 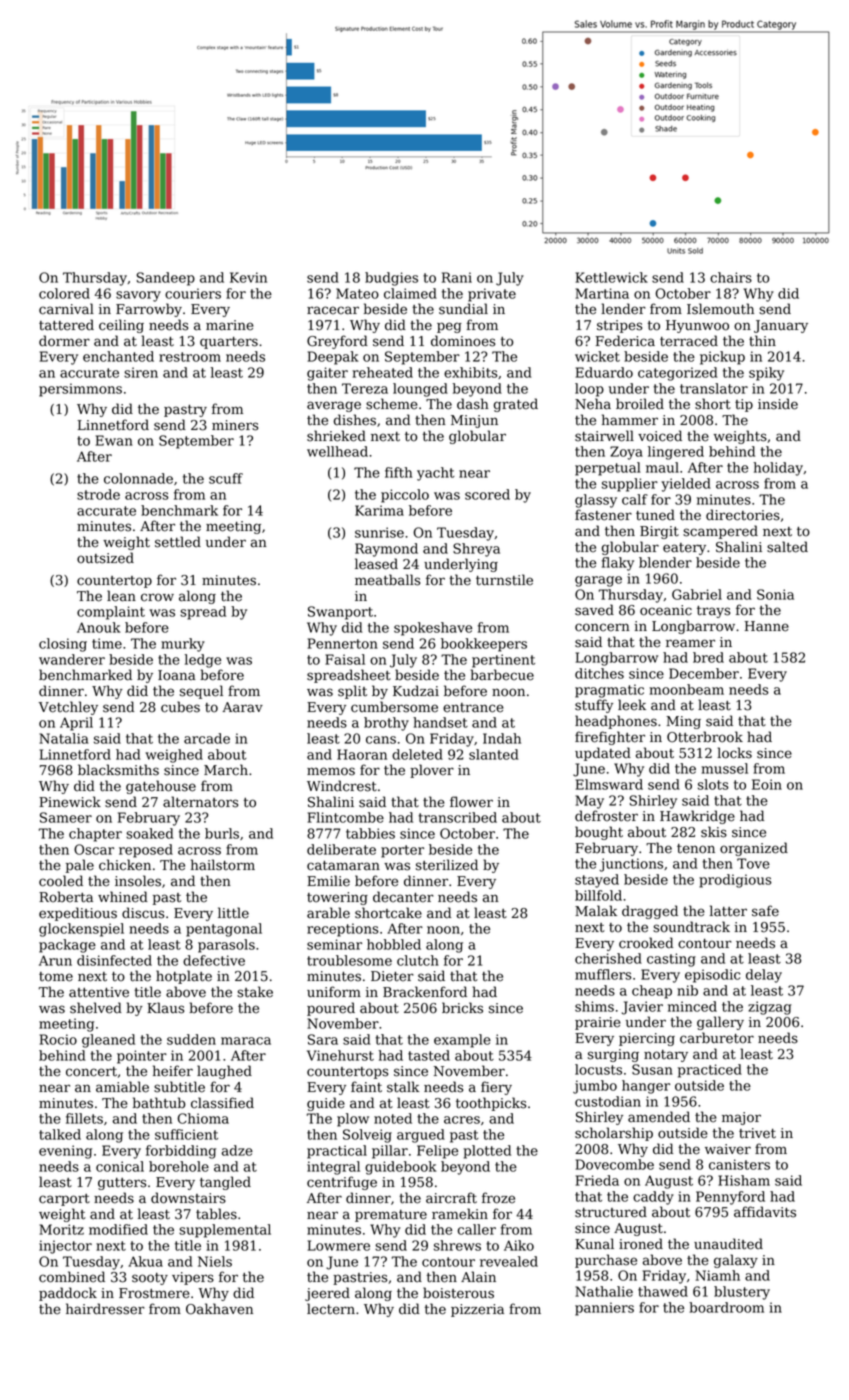 I want to click on reheated, so click(x=382, y=372).
